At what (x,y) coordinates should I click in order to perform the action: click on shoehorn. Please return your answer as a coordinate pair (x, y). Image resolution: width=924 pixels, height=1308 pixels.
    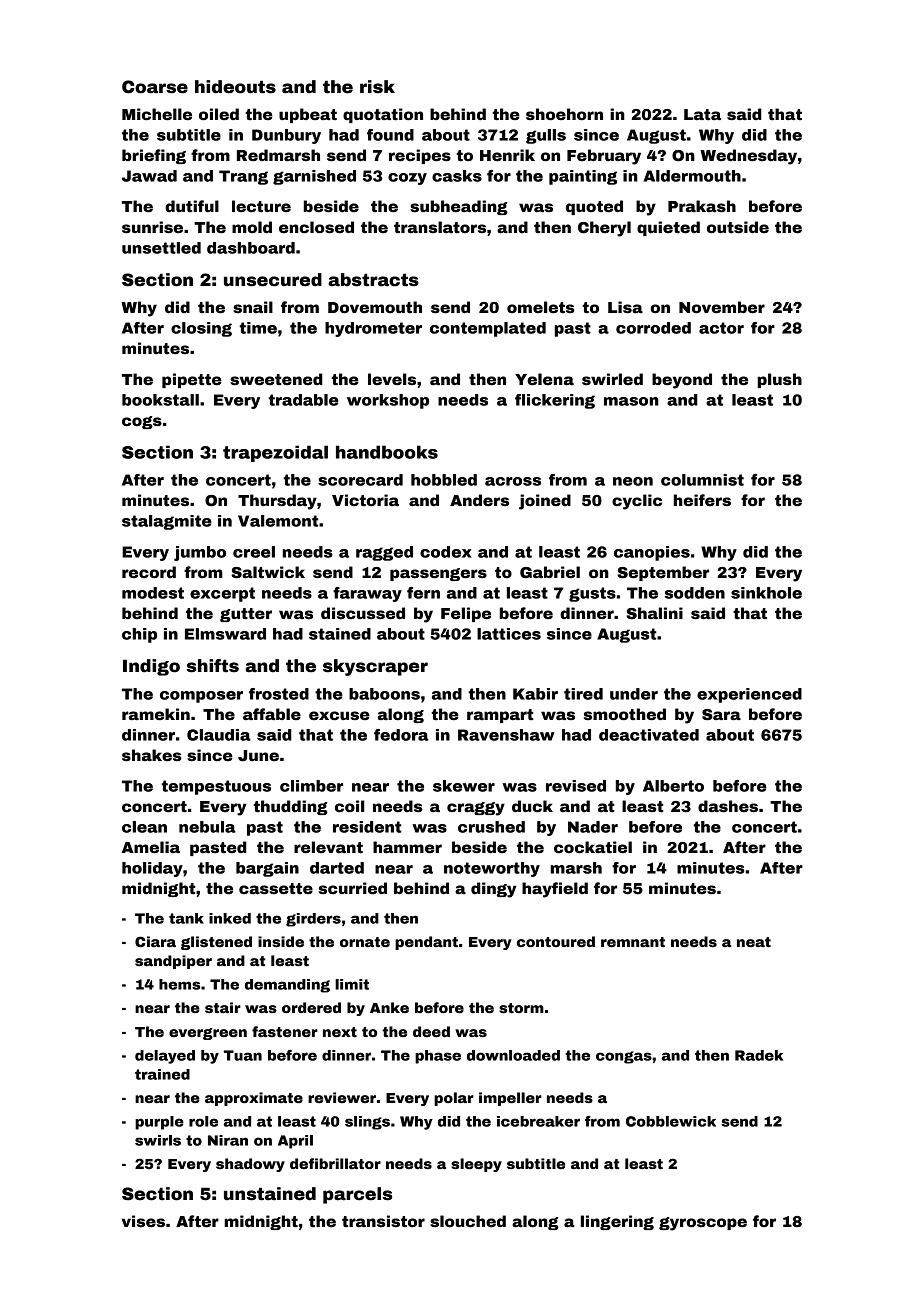
    Looking at the image, I should click on (564, 114).
